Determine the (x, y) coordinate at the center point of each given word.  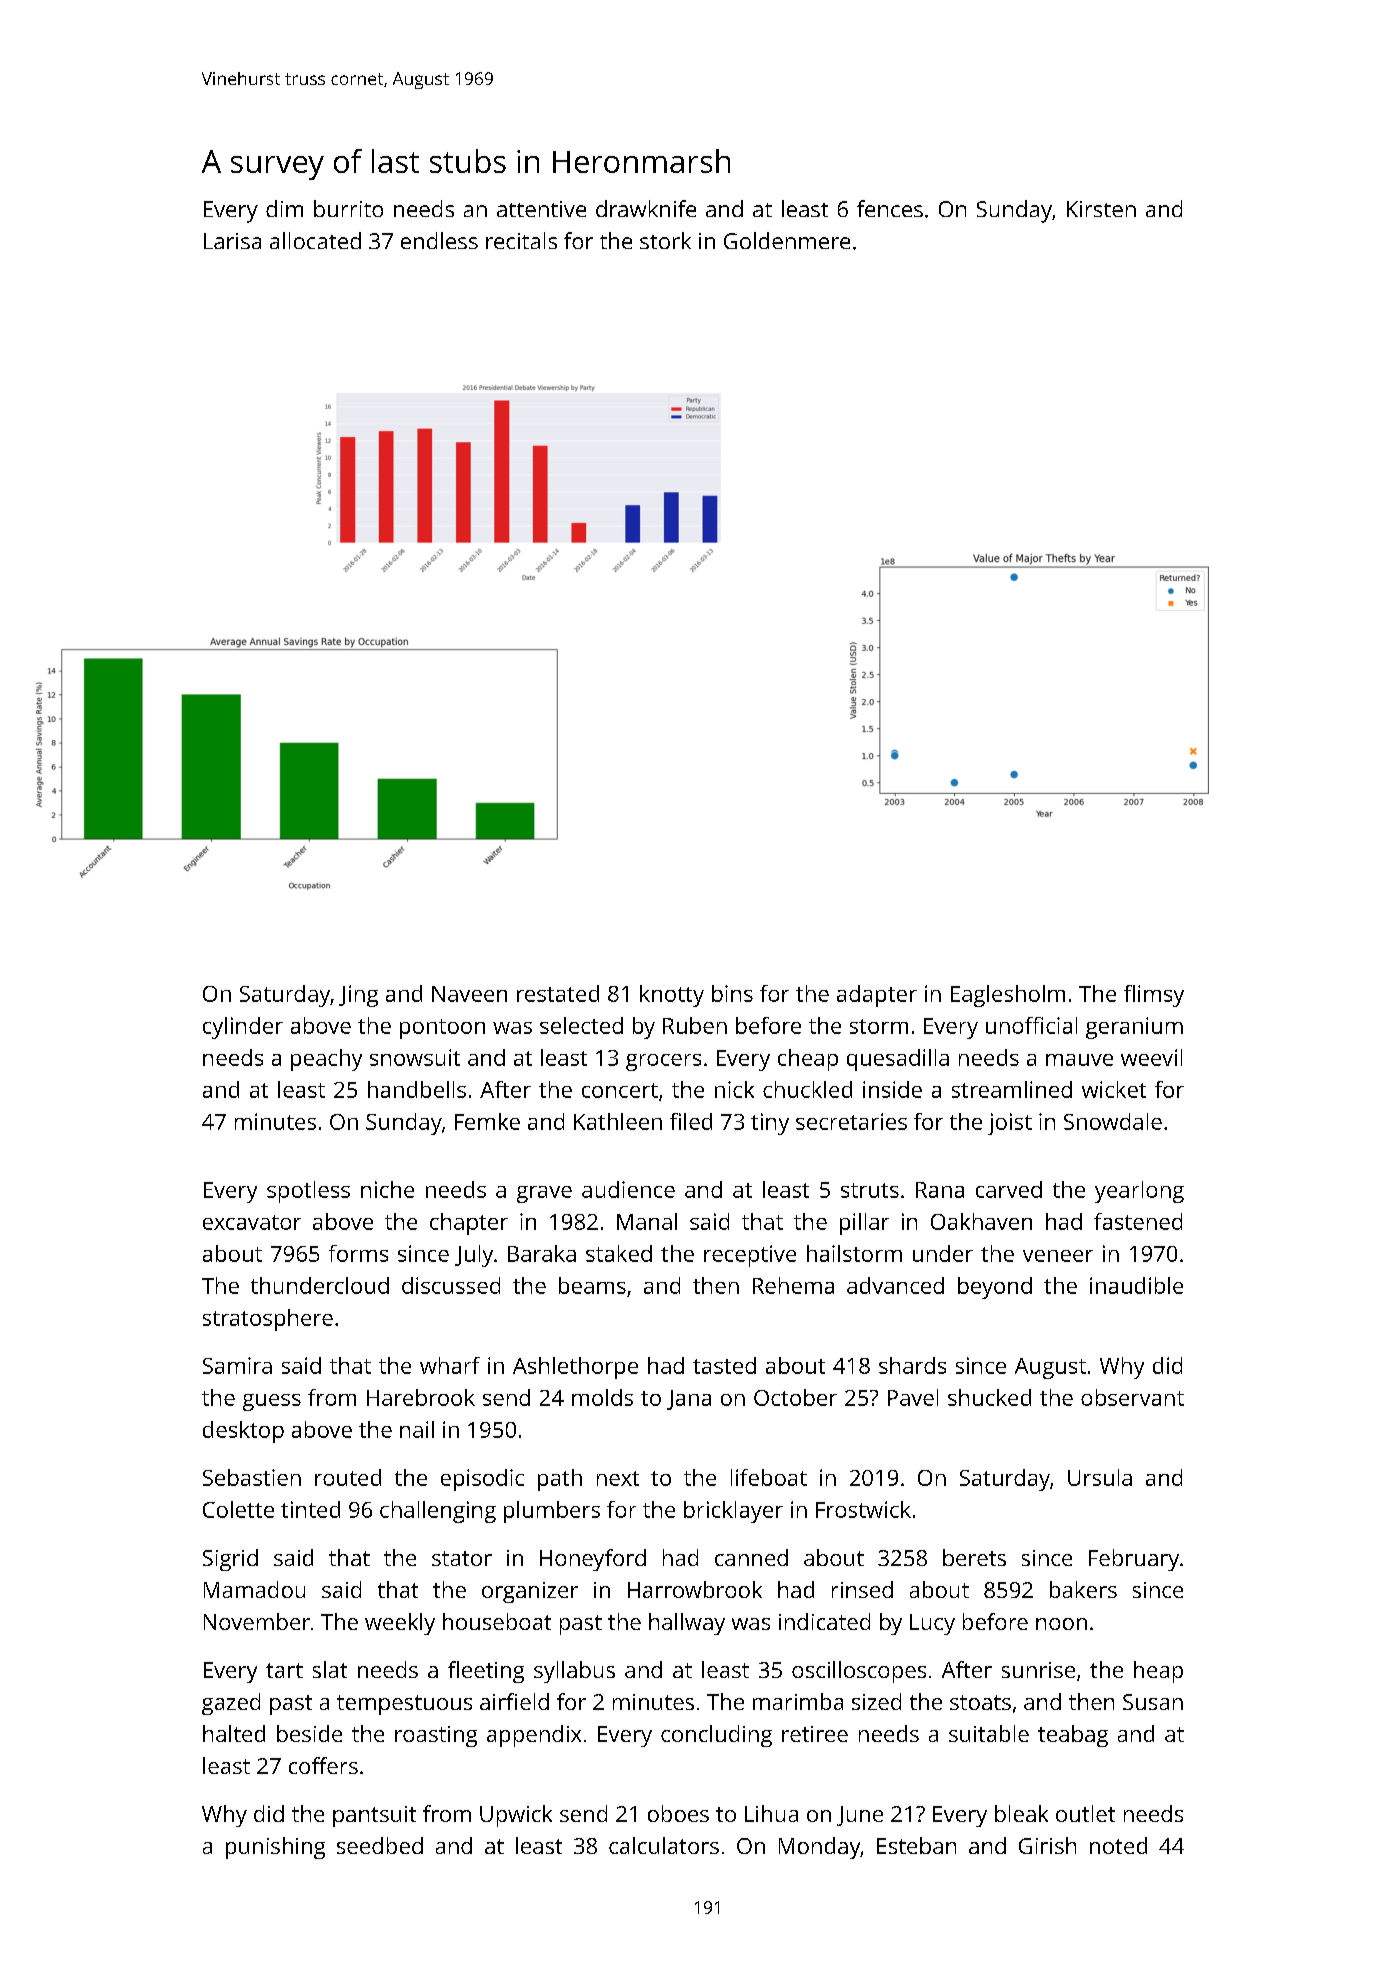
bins (732, 993)
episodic (482, 1480)
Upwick (516, 1816)
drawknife (646, 208)
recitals (521, 240)
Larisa (232, 241)
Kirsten (1101, 209)
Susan (1153, 1702)
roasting (436, 1736)
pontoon (442, 1029)
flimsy (1154, 996)
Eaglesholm (1008, 996)
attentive (541, 209)
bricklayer (733, 1512)
